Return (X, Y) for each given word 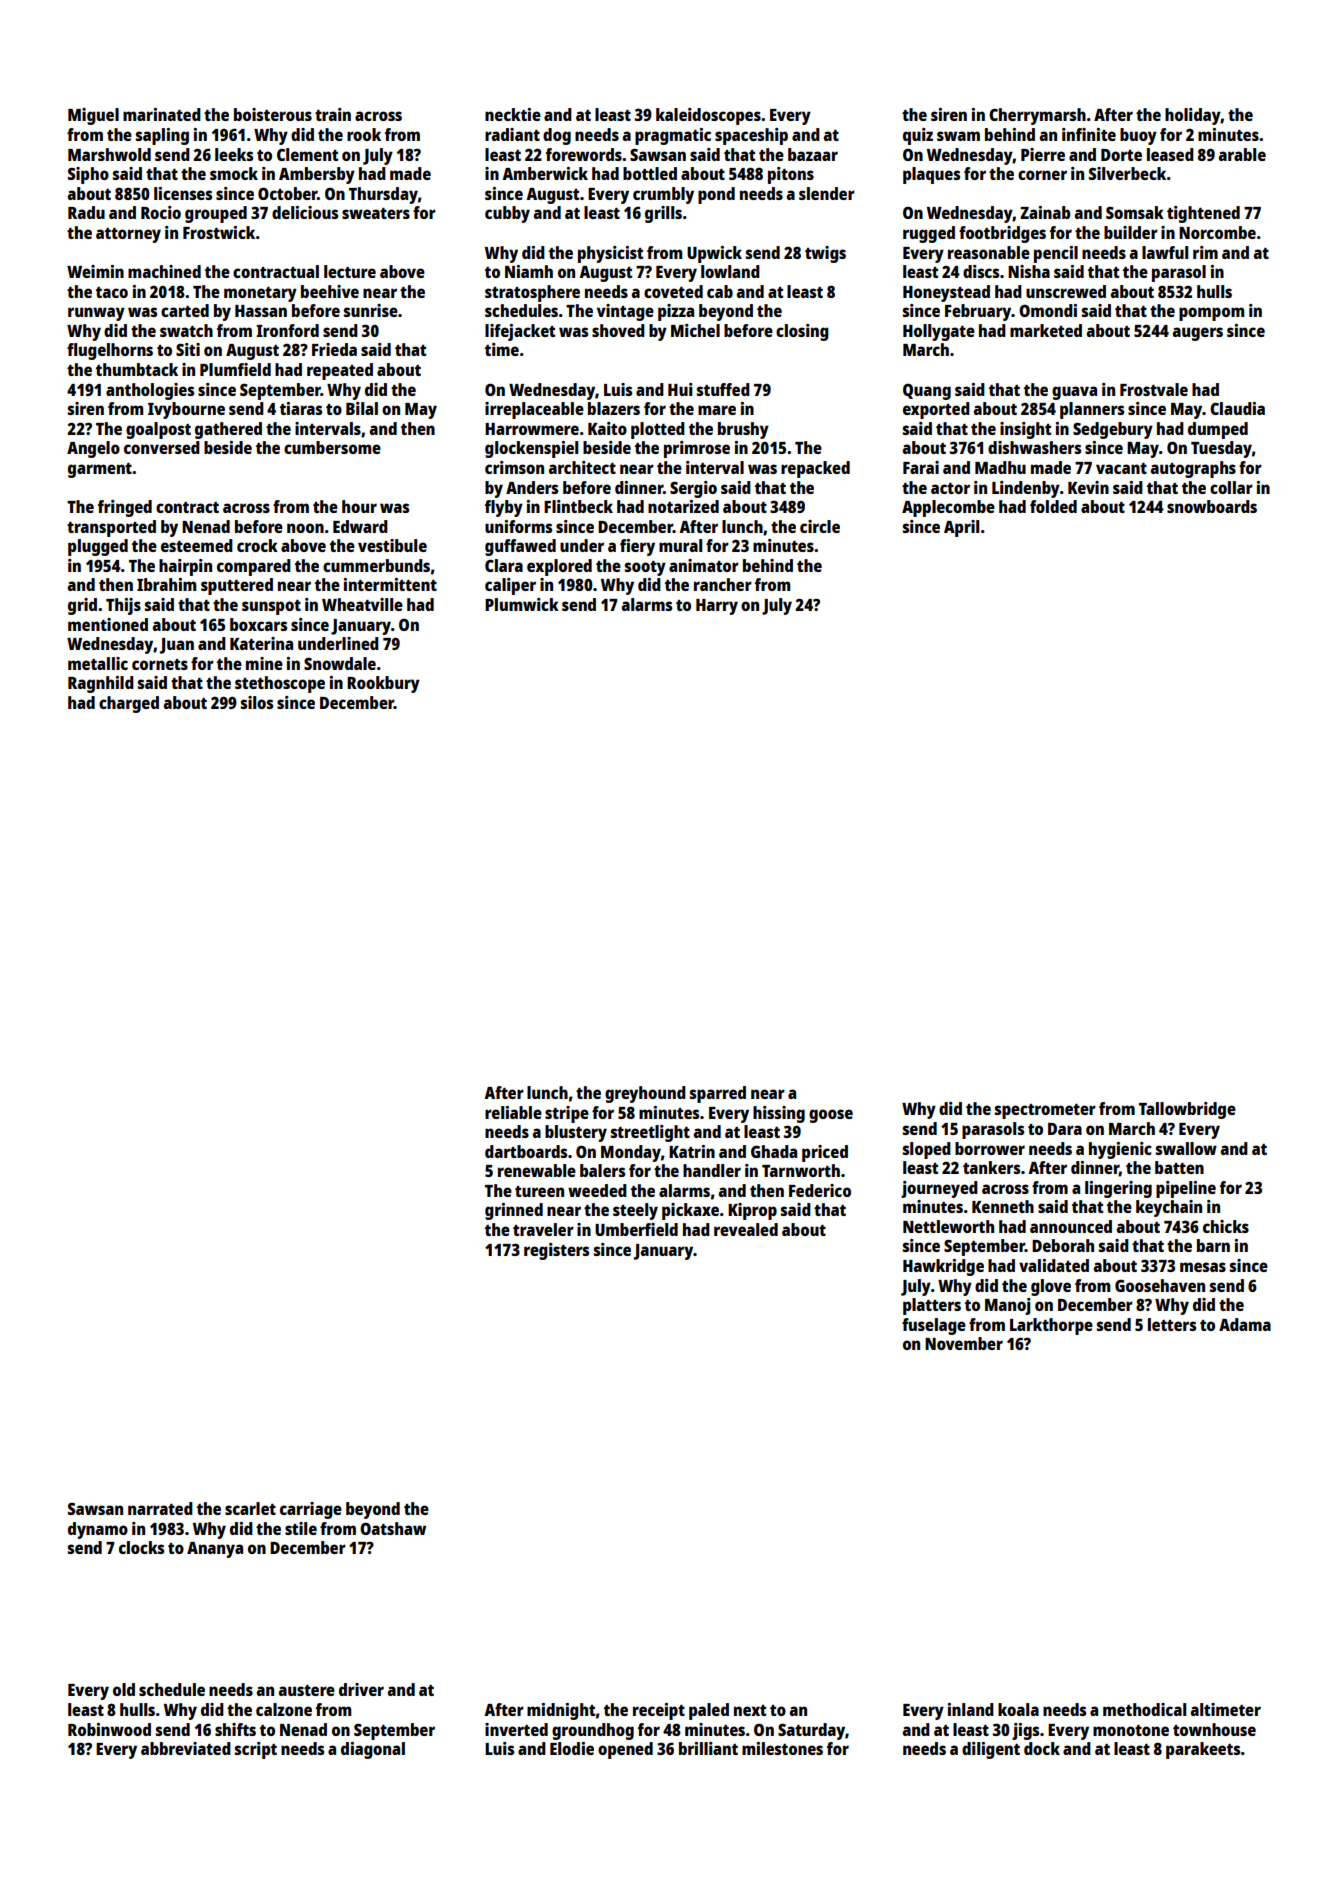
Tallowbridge (1187, 1110)
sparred (718, 1094)
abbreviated (186, 1748)
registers (556, 1251)
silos (257, 702)
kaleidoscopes (708, 116)
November (964, 1343)
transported (111, 528)
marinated (162, 114)
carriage (311, 1510)
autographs (1193, 469)
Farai (921, 467)
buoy (1138, 136)
